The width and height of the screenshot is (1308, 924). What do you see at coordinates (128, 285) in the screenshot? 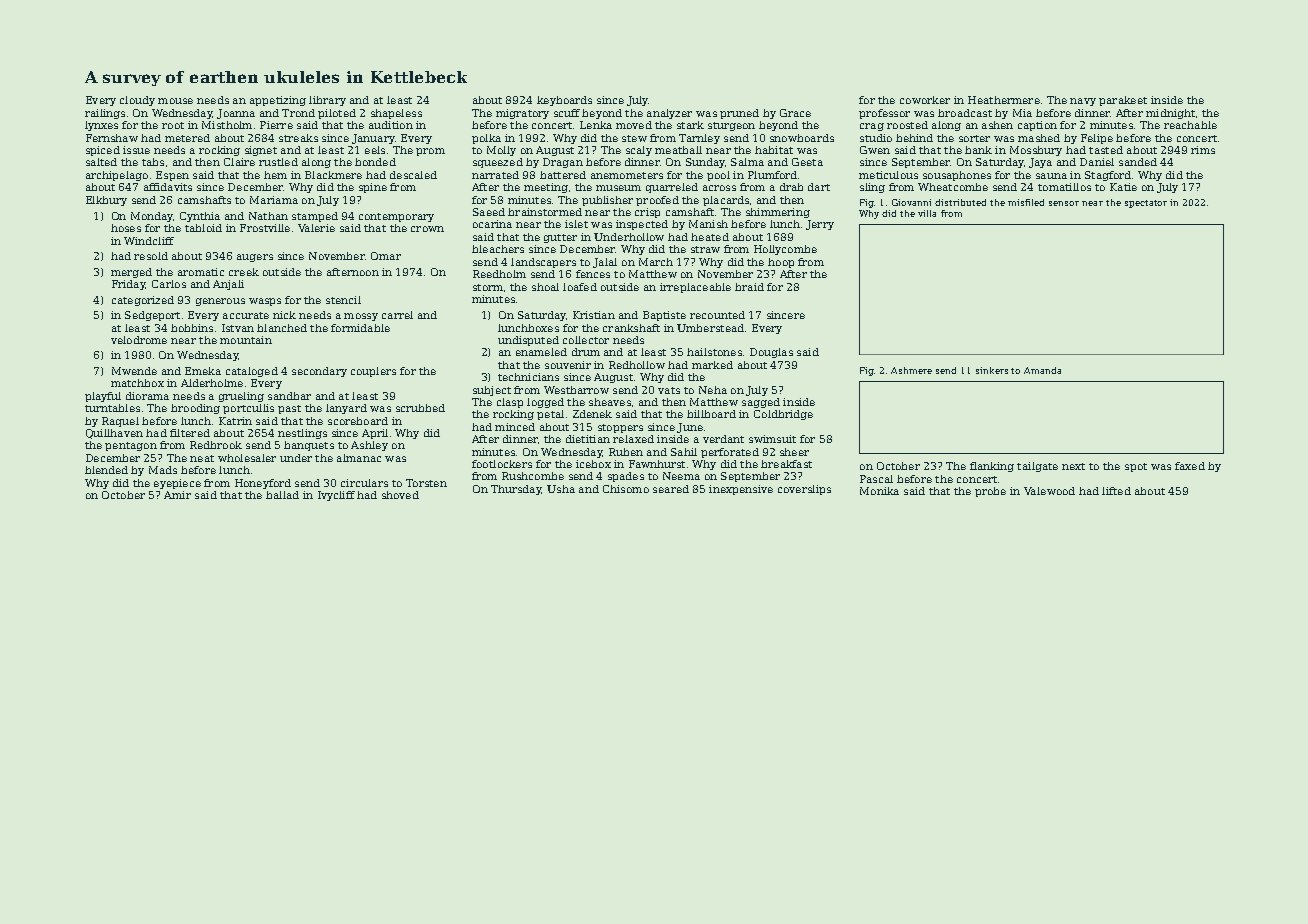
I see `Friday` at bounding box center [128, 285].
